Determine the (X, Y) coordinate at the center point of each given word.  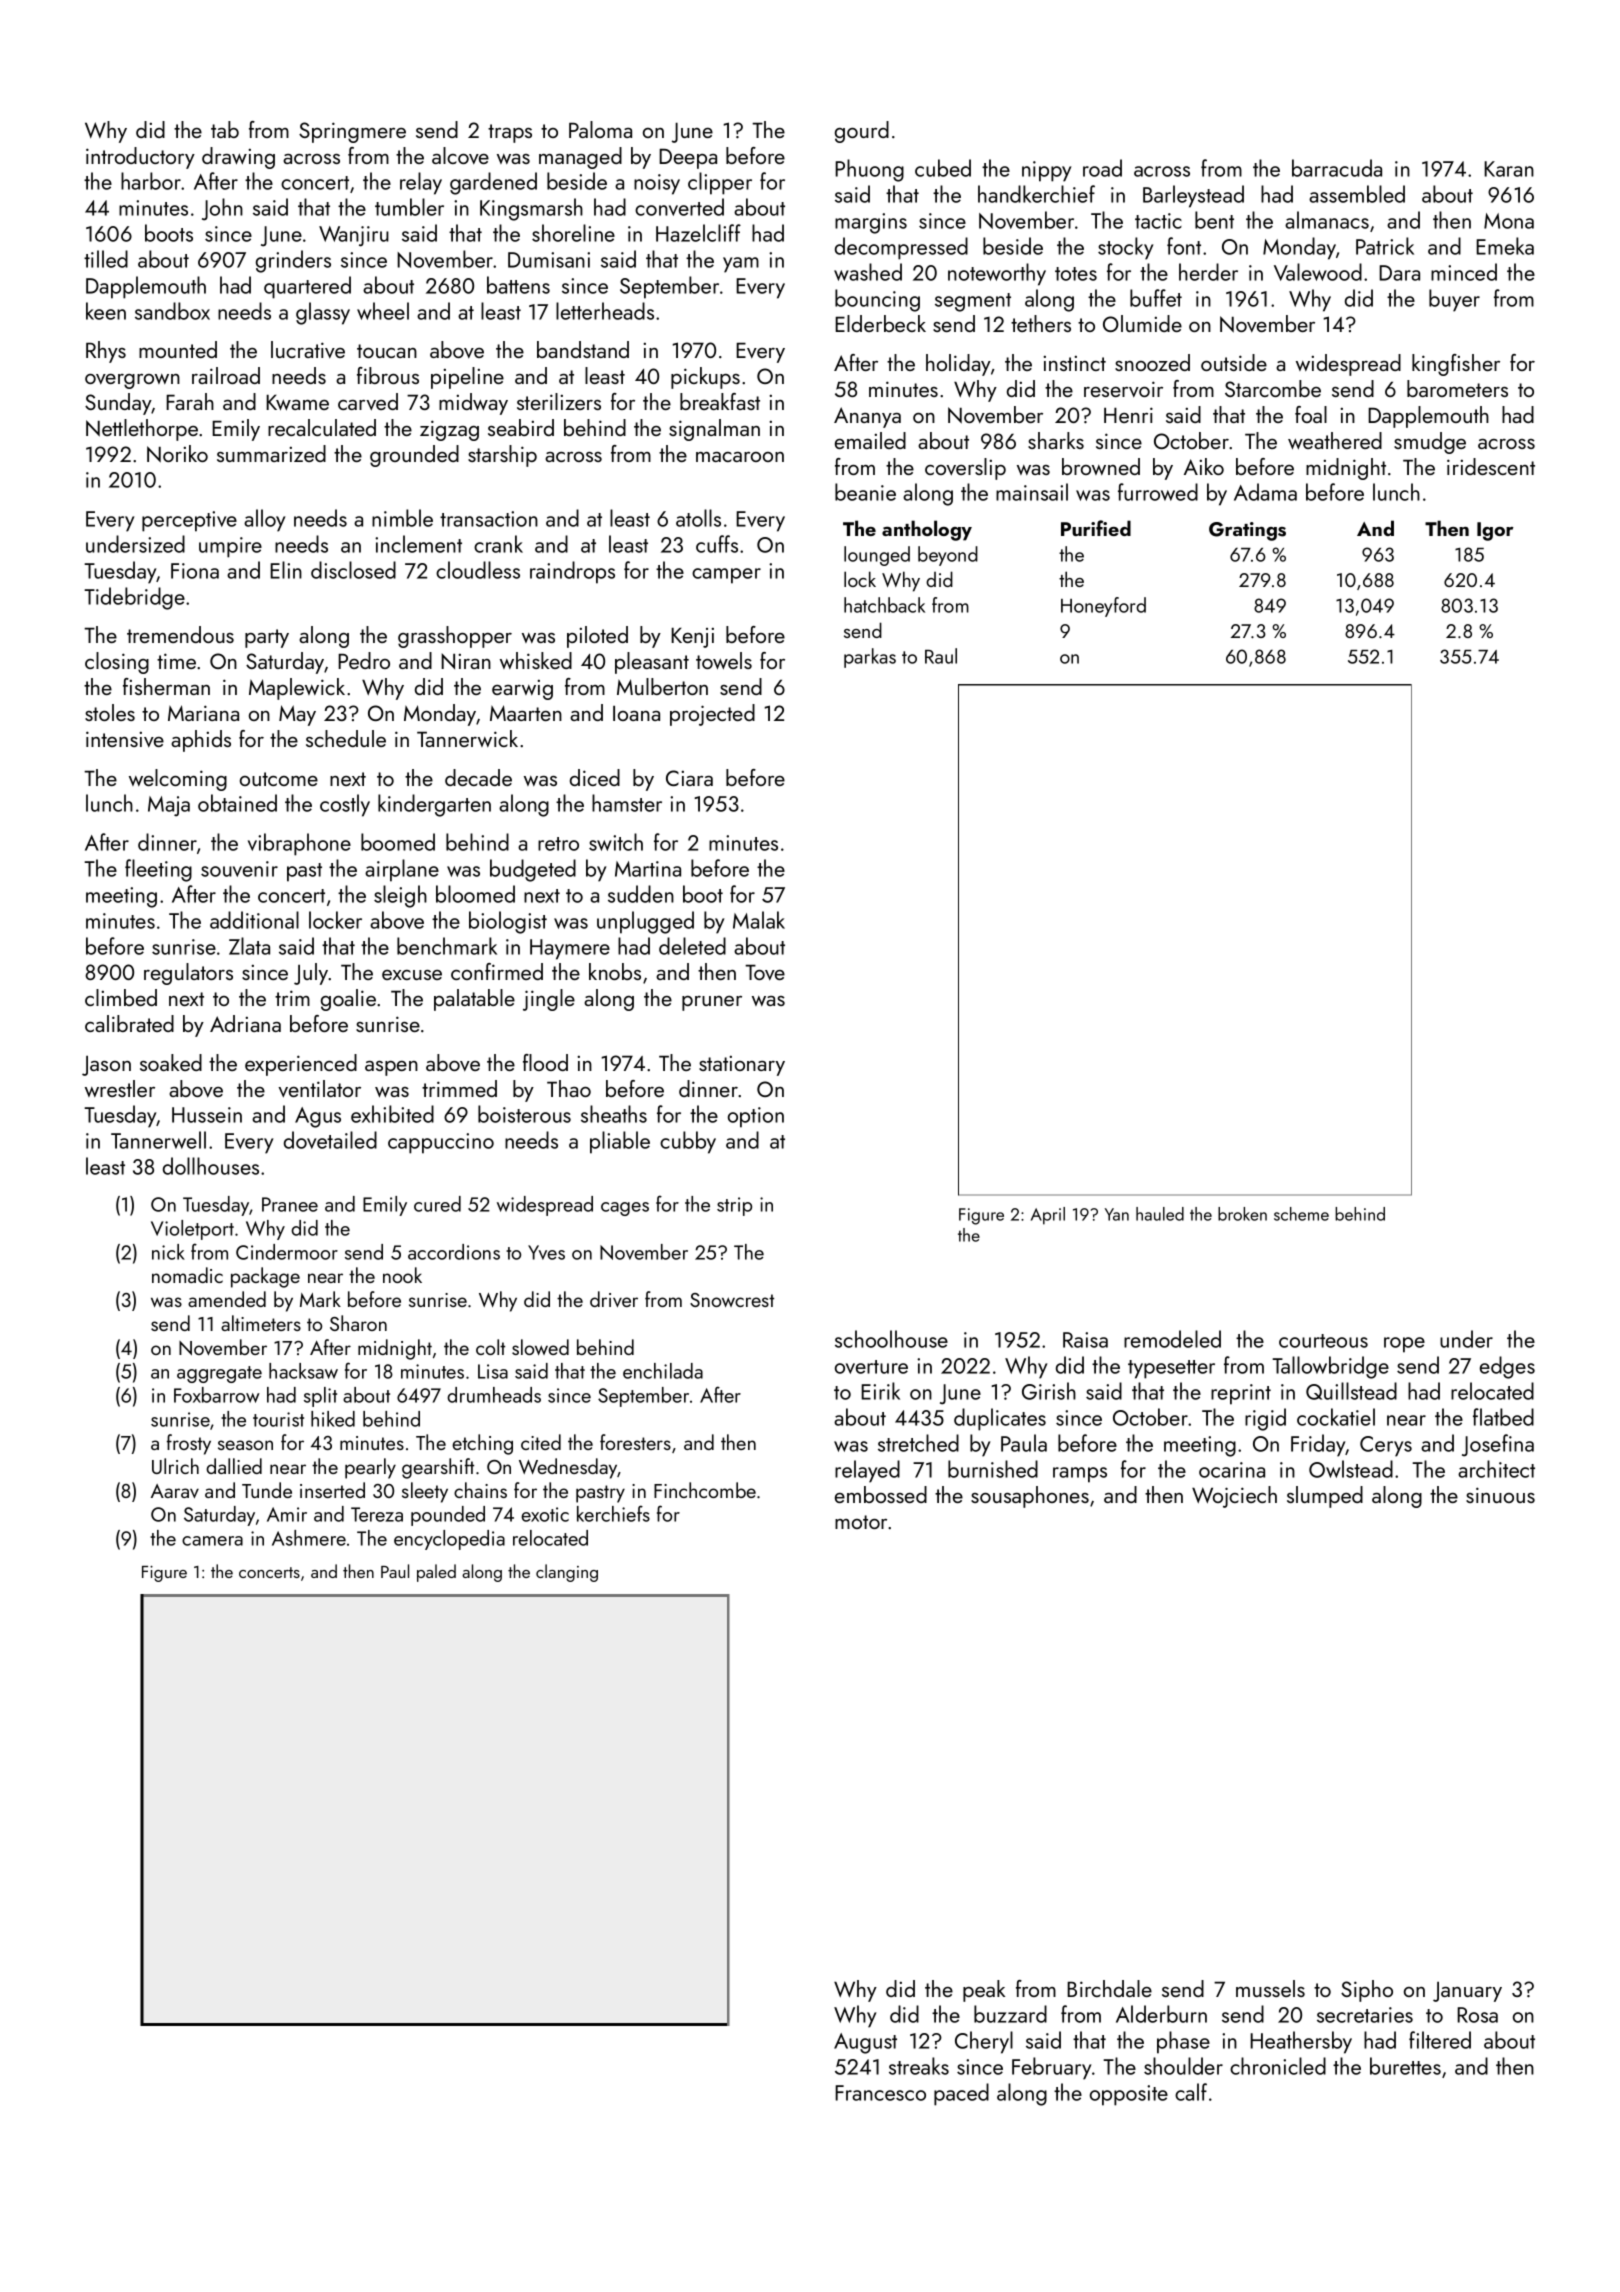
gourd (862, 132)
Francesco (880, 2093)
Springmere (352, 132)
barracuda (1337, 168)
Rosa (1477, 2015)
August (865, 2043)
